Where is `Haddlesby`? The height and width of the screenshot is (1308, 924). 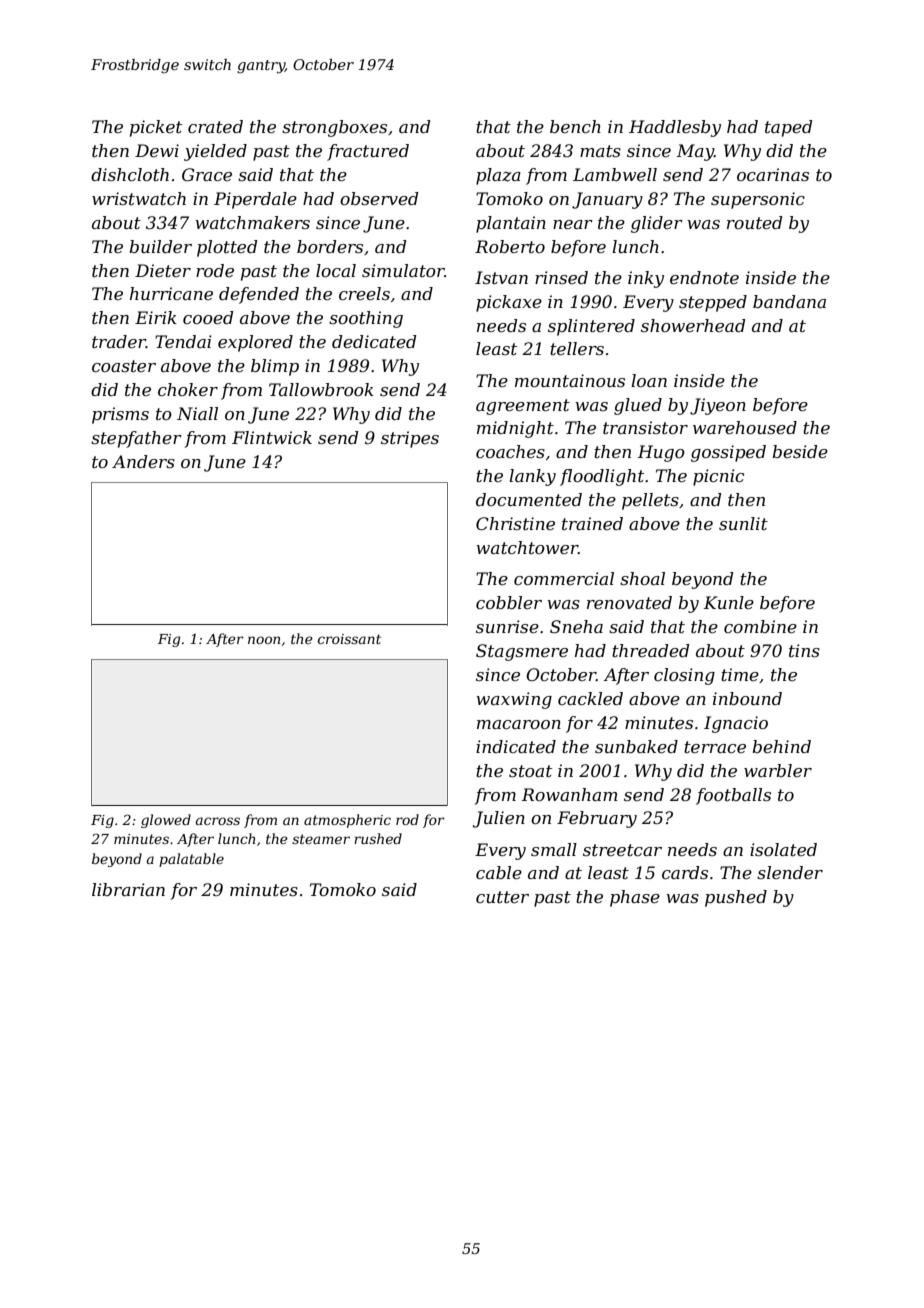
Haddlesby is located at coordinates (675, 128).
